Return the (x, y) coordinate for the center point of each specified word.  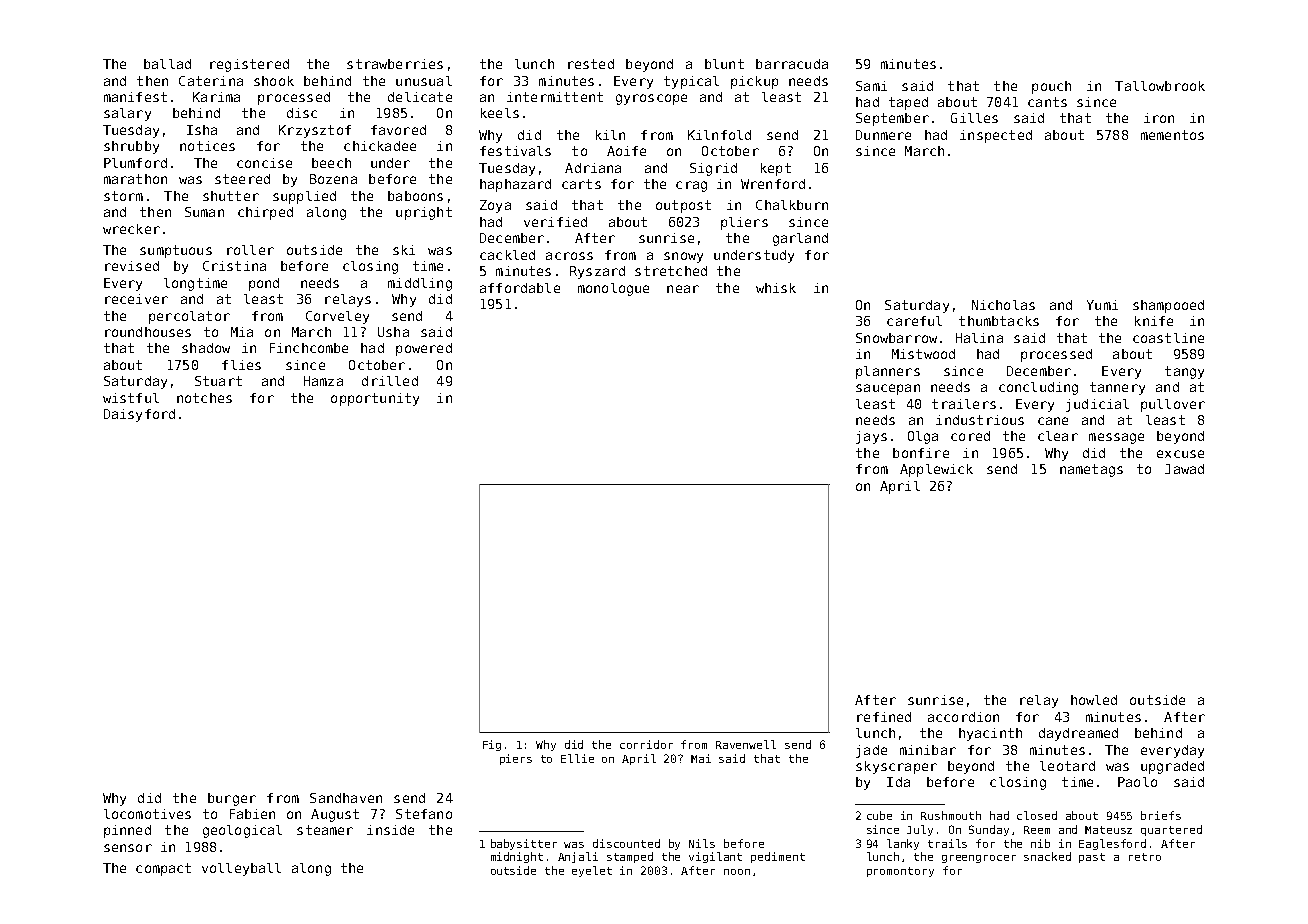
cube (879, 815)
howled (1094, 700)
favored (398, 130)
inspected (996, 136)
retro (1145, 857)
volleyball (241, 869)
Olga (923, 437)
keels (500, 113)
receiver (136, 299)
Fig (492, 745)
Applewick (936, 470)
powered (424, 349)
